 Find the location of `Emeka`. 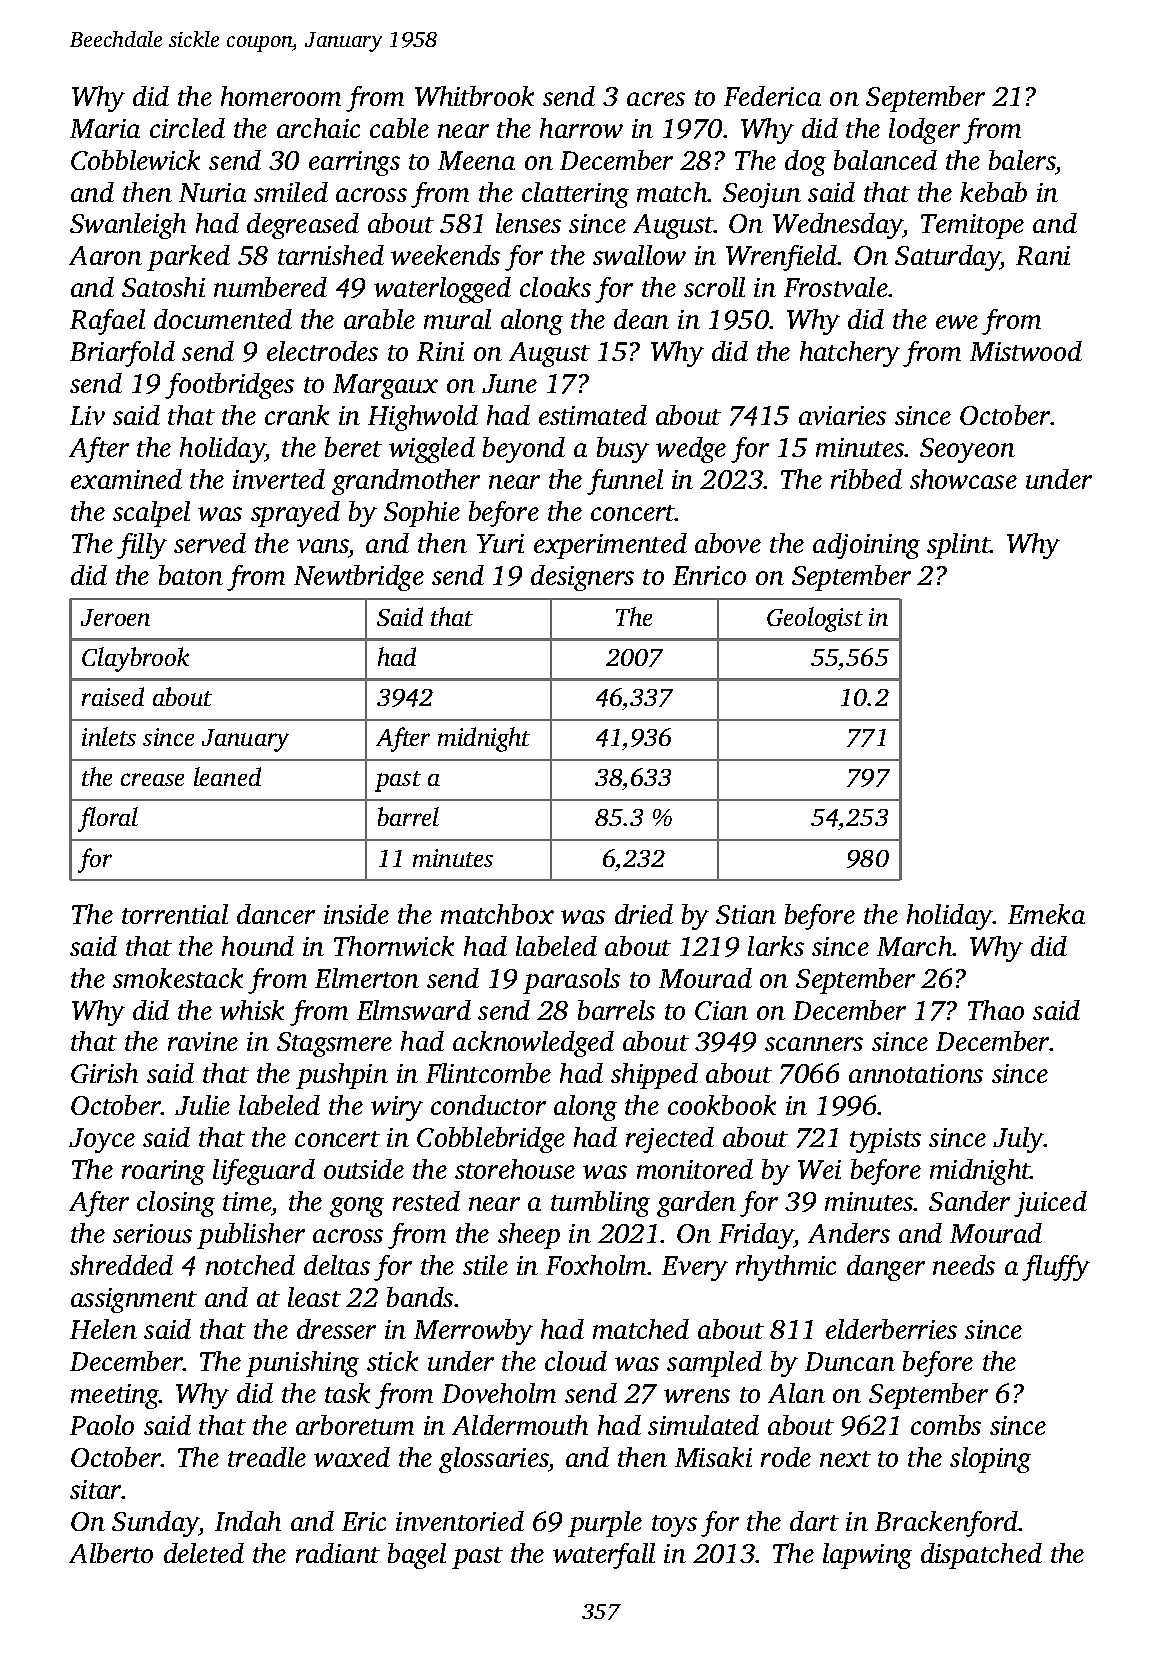

Emeka is located at coordinates (1046, 914).
